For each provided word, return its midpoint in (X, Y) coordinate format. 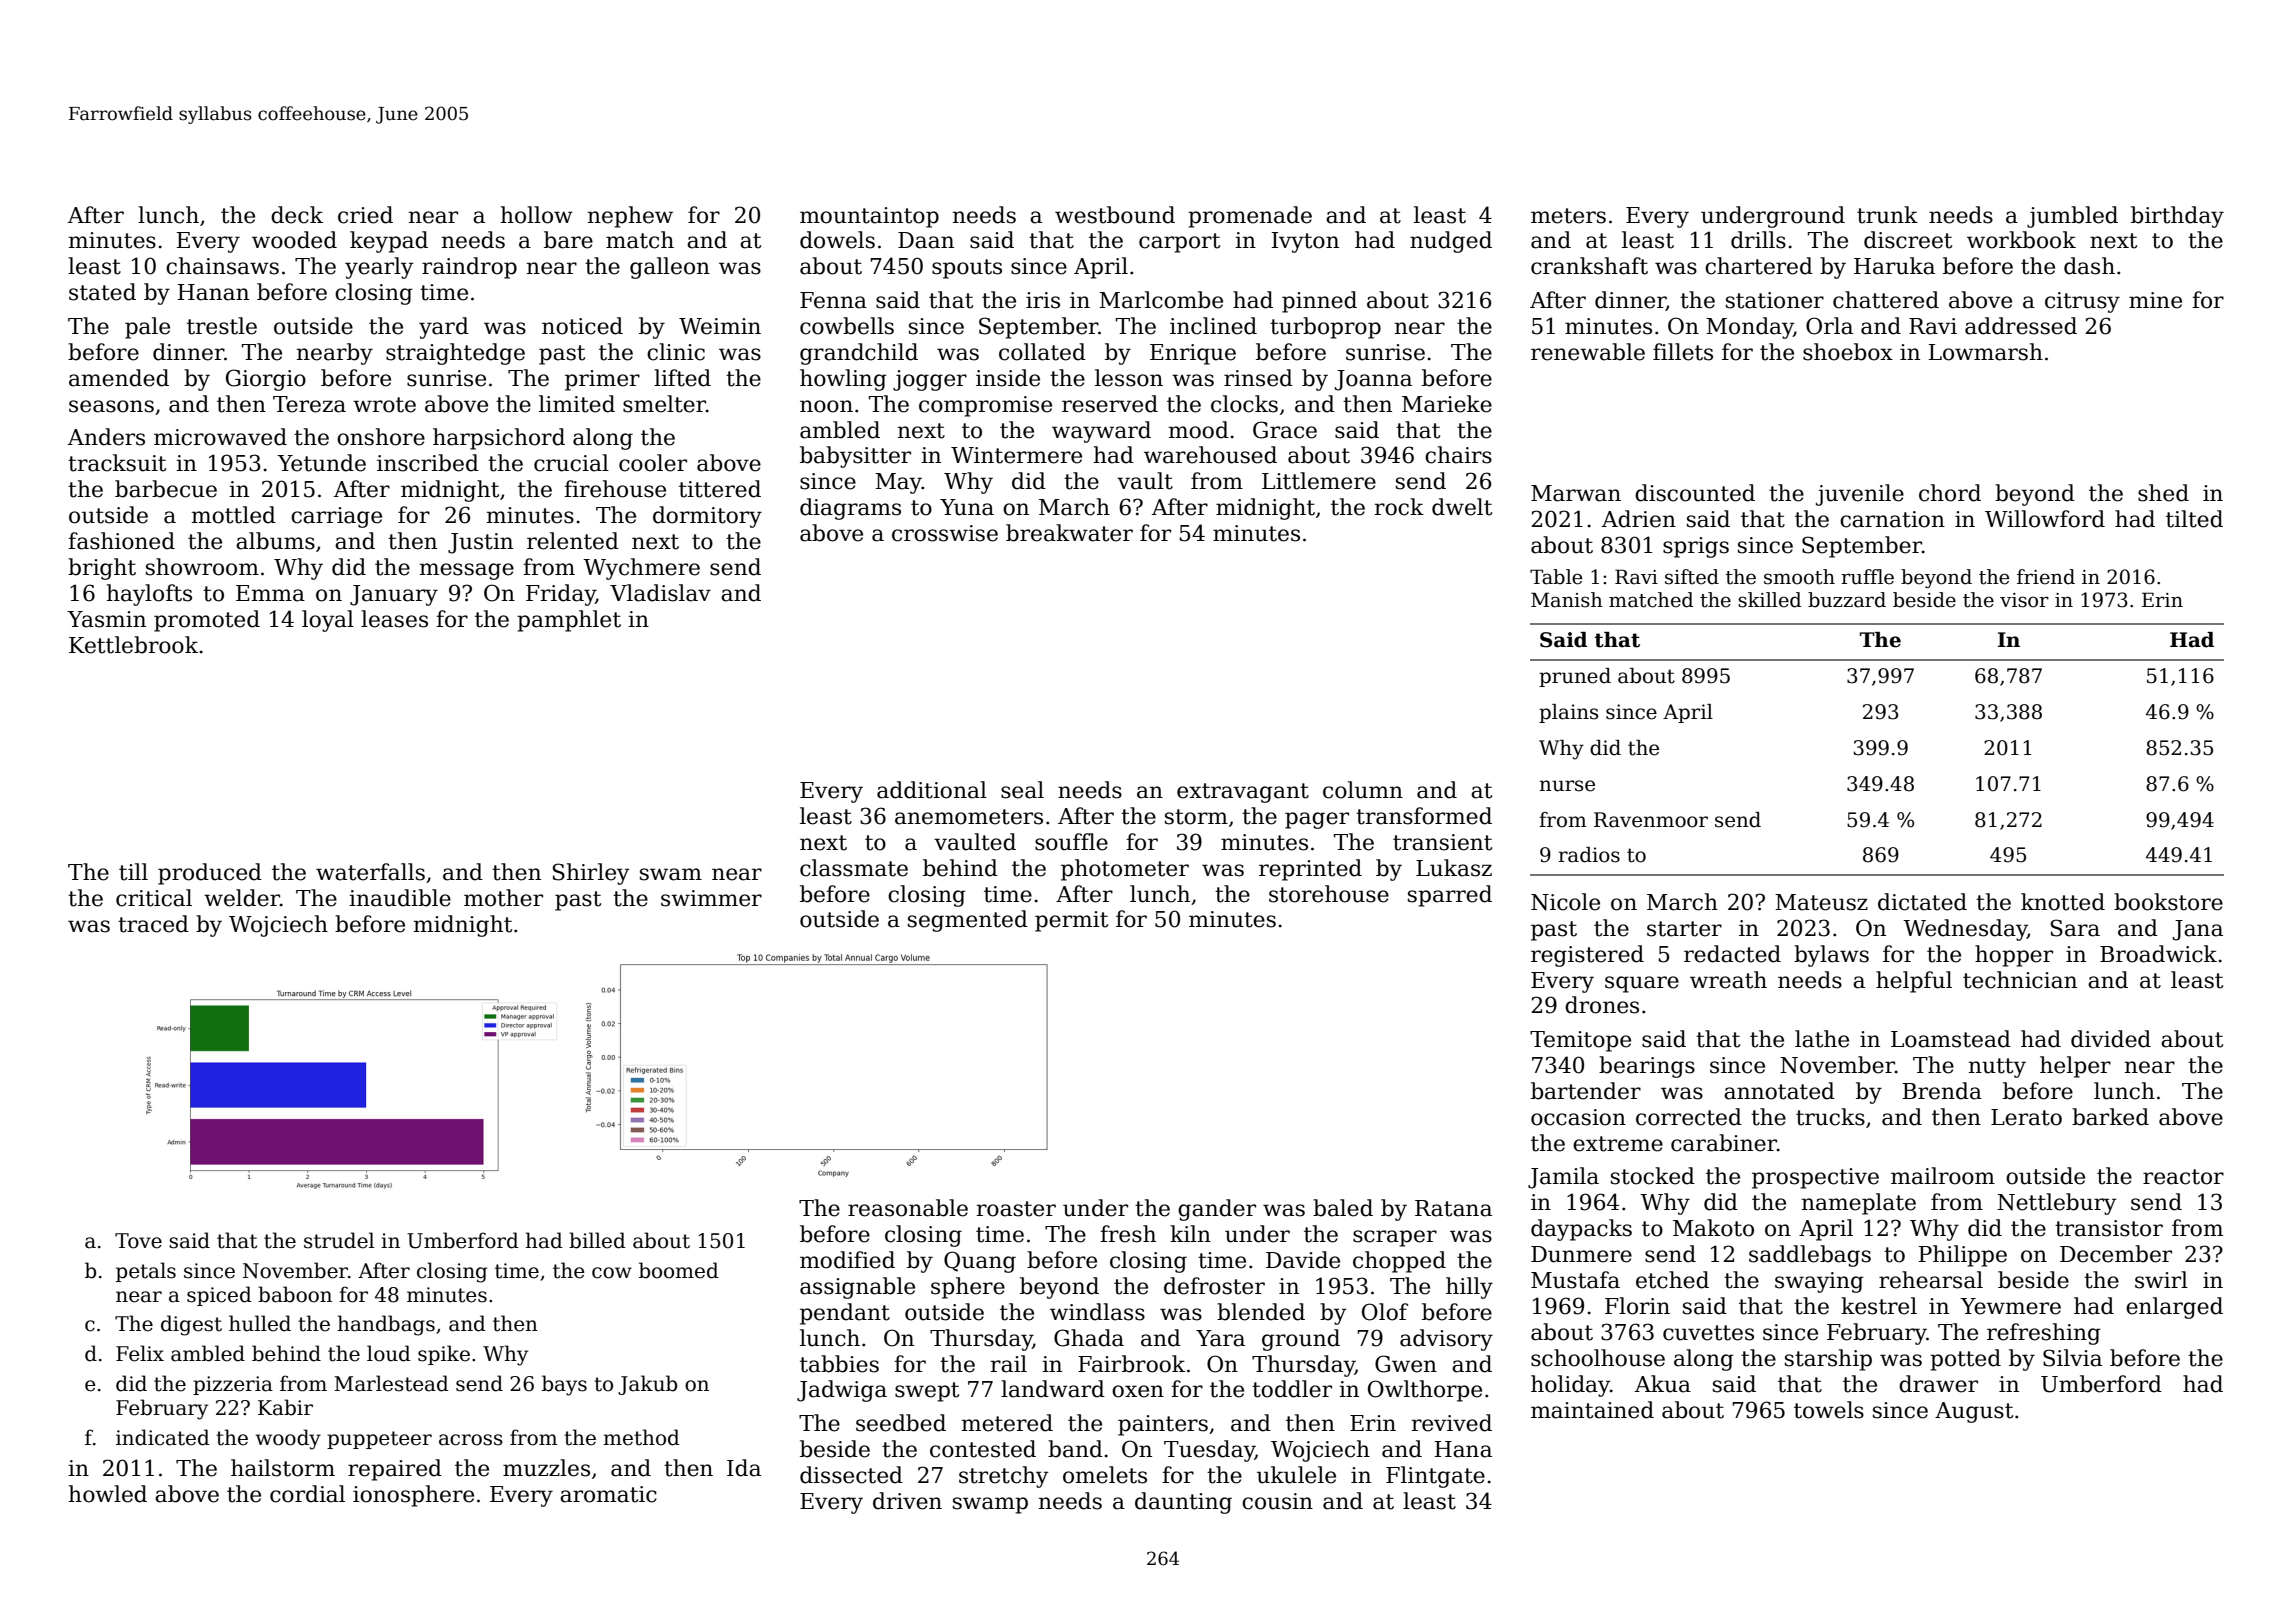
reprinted (1310, 870)
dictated (1922, 902)
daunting (1183, 1503)
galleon (670, 268)
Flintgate (1435, 1477)
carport (1179, 243)
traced (153, 924)
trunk (1887, 215)
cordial (307, 1494)
